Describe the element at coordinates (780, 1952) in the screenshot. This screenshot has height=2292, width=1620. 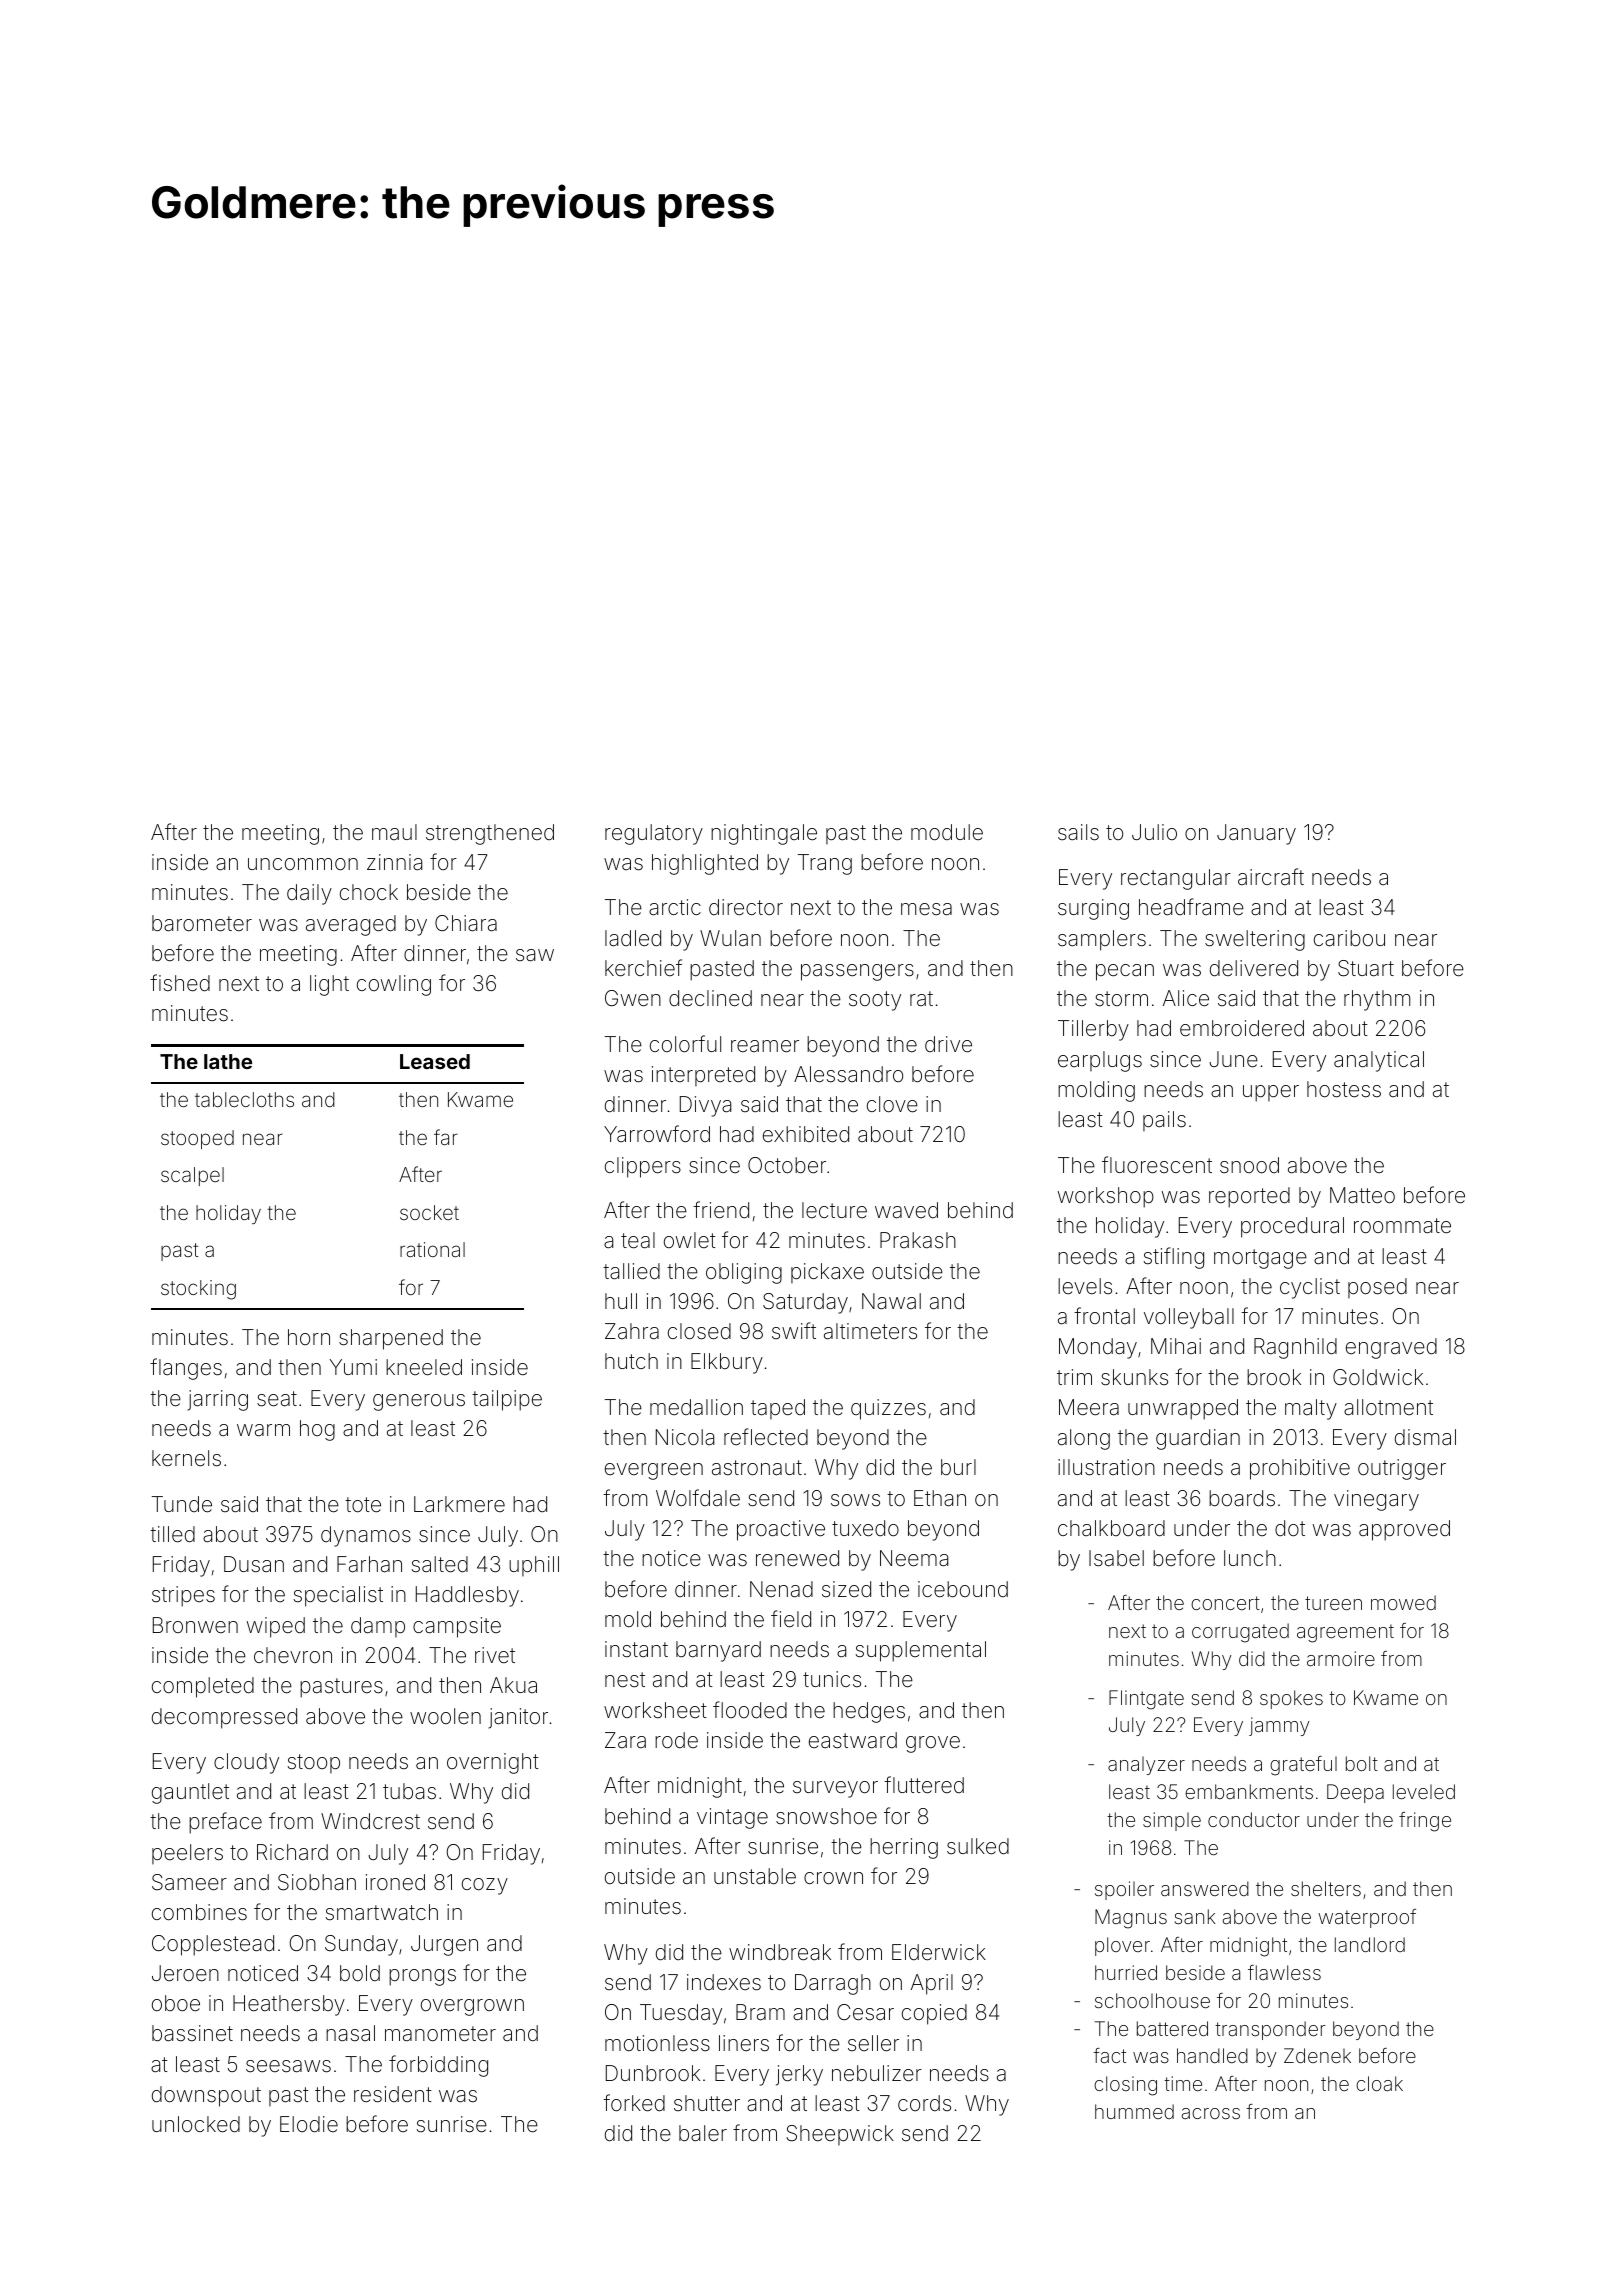
I see `windbreak` at that location.
